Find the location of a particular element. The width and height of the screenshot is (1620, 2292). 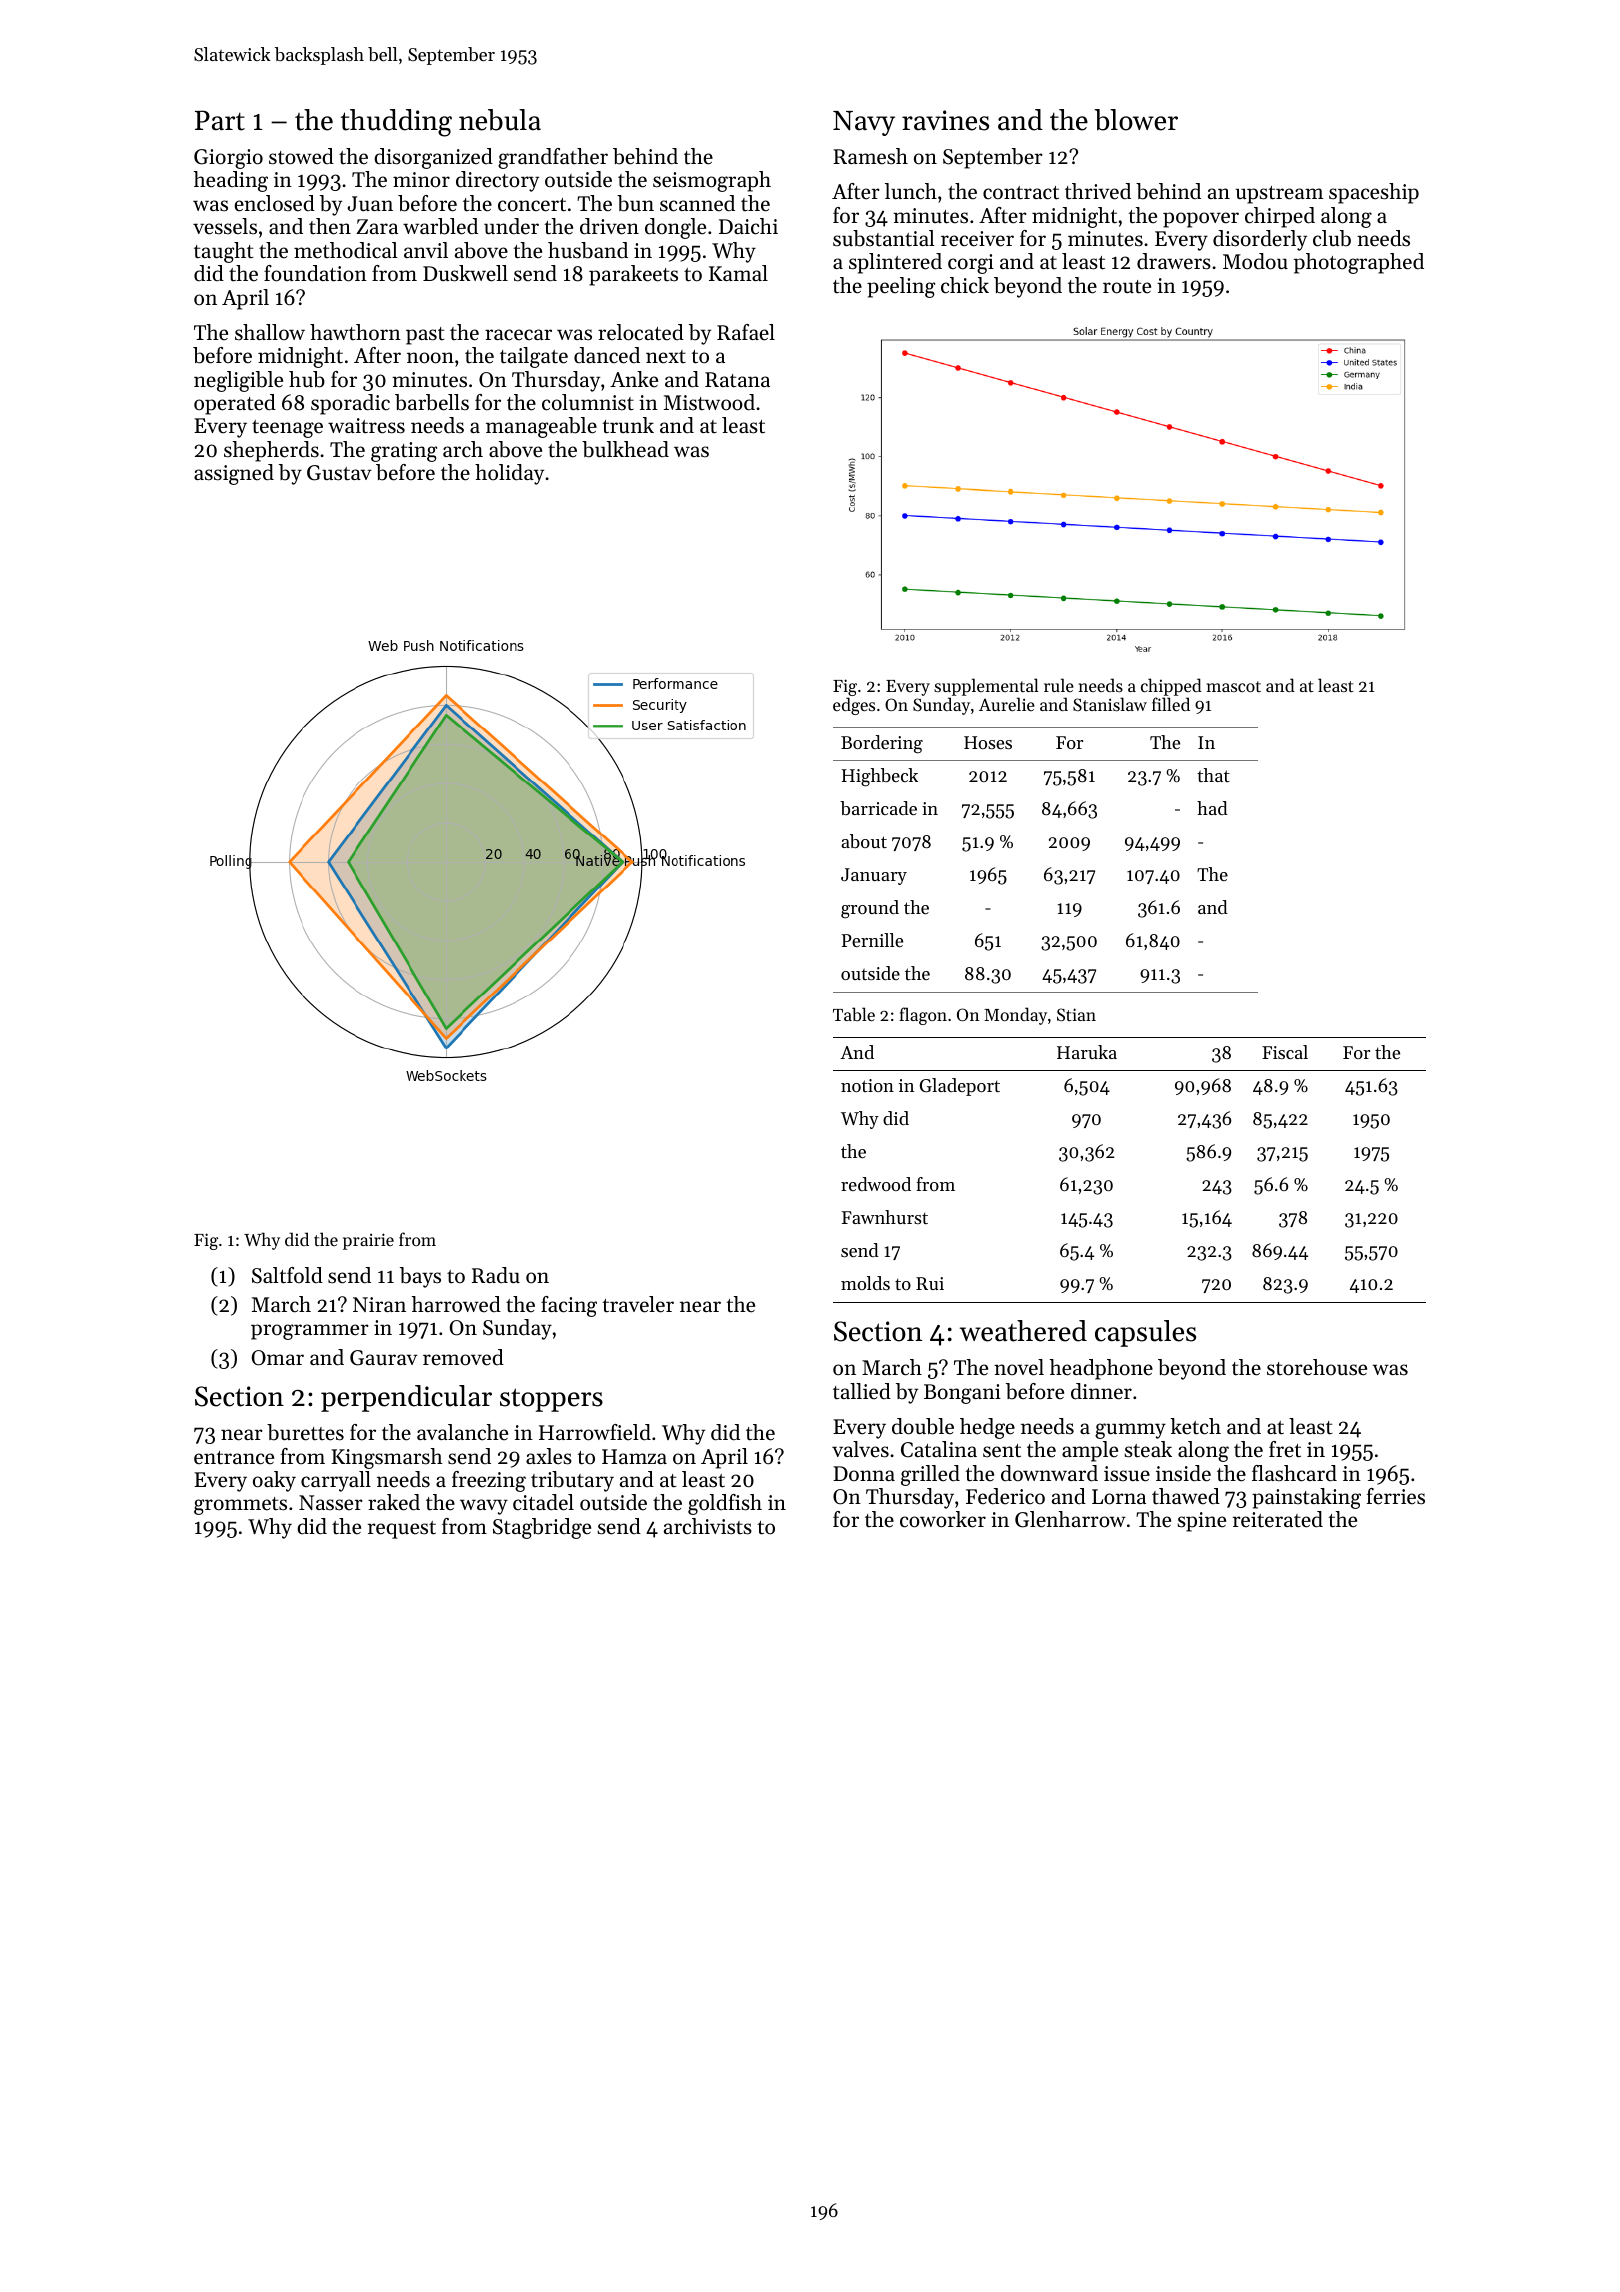

nebula is located at coordinates (500, 120).
